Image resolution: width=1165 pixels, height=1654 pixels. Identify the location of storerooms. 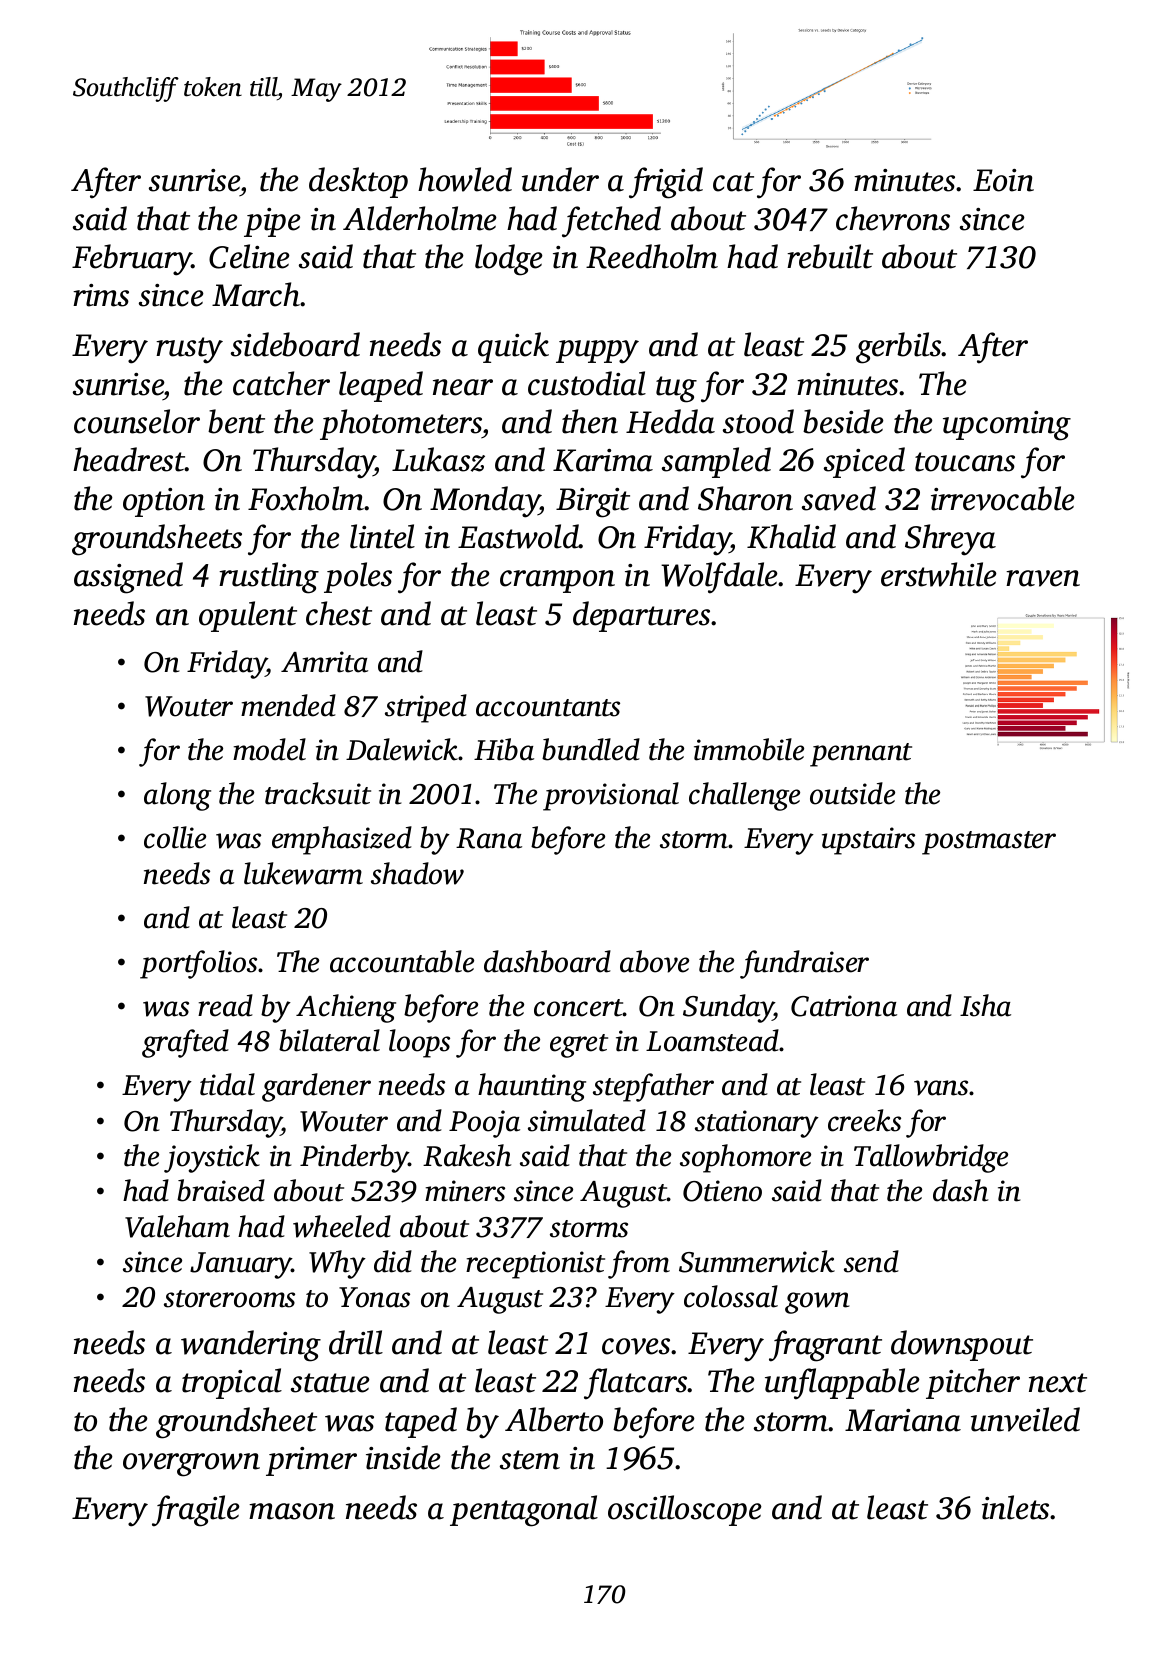
(229, 1299).
